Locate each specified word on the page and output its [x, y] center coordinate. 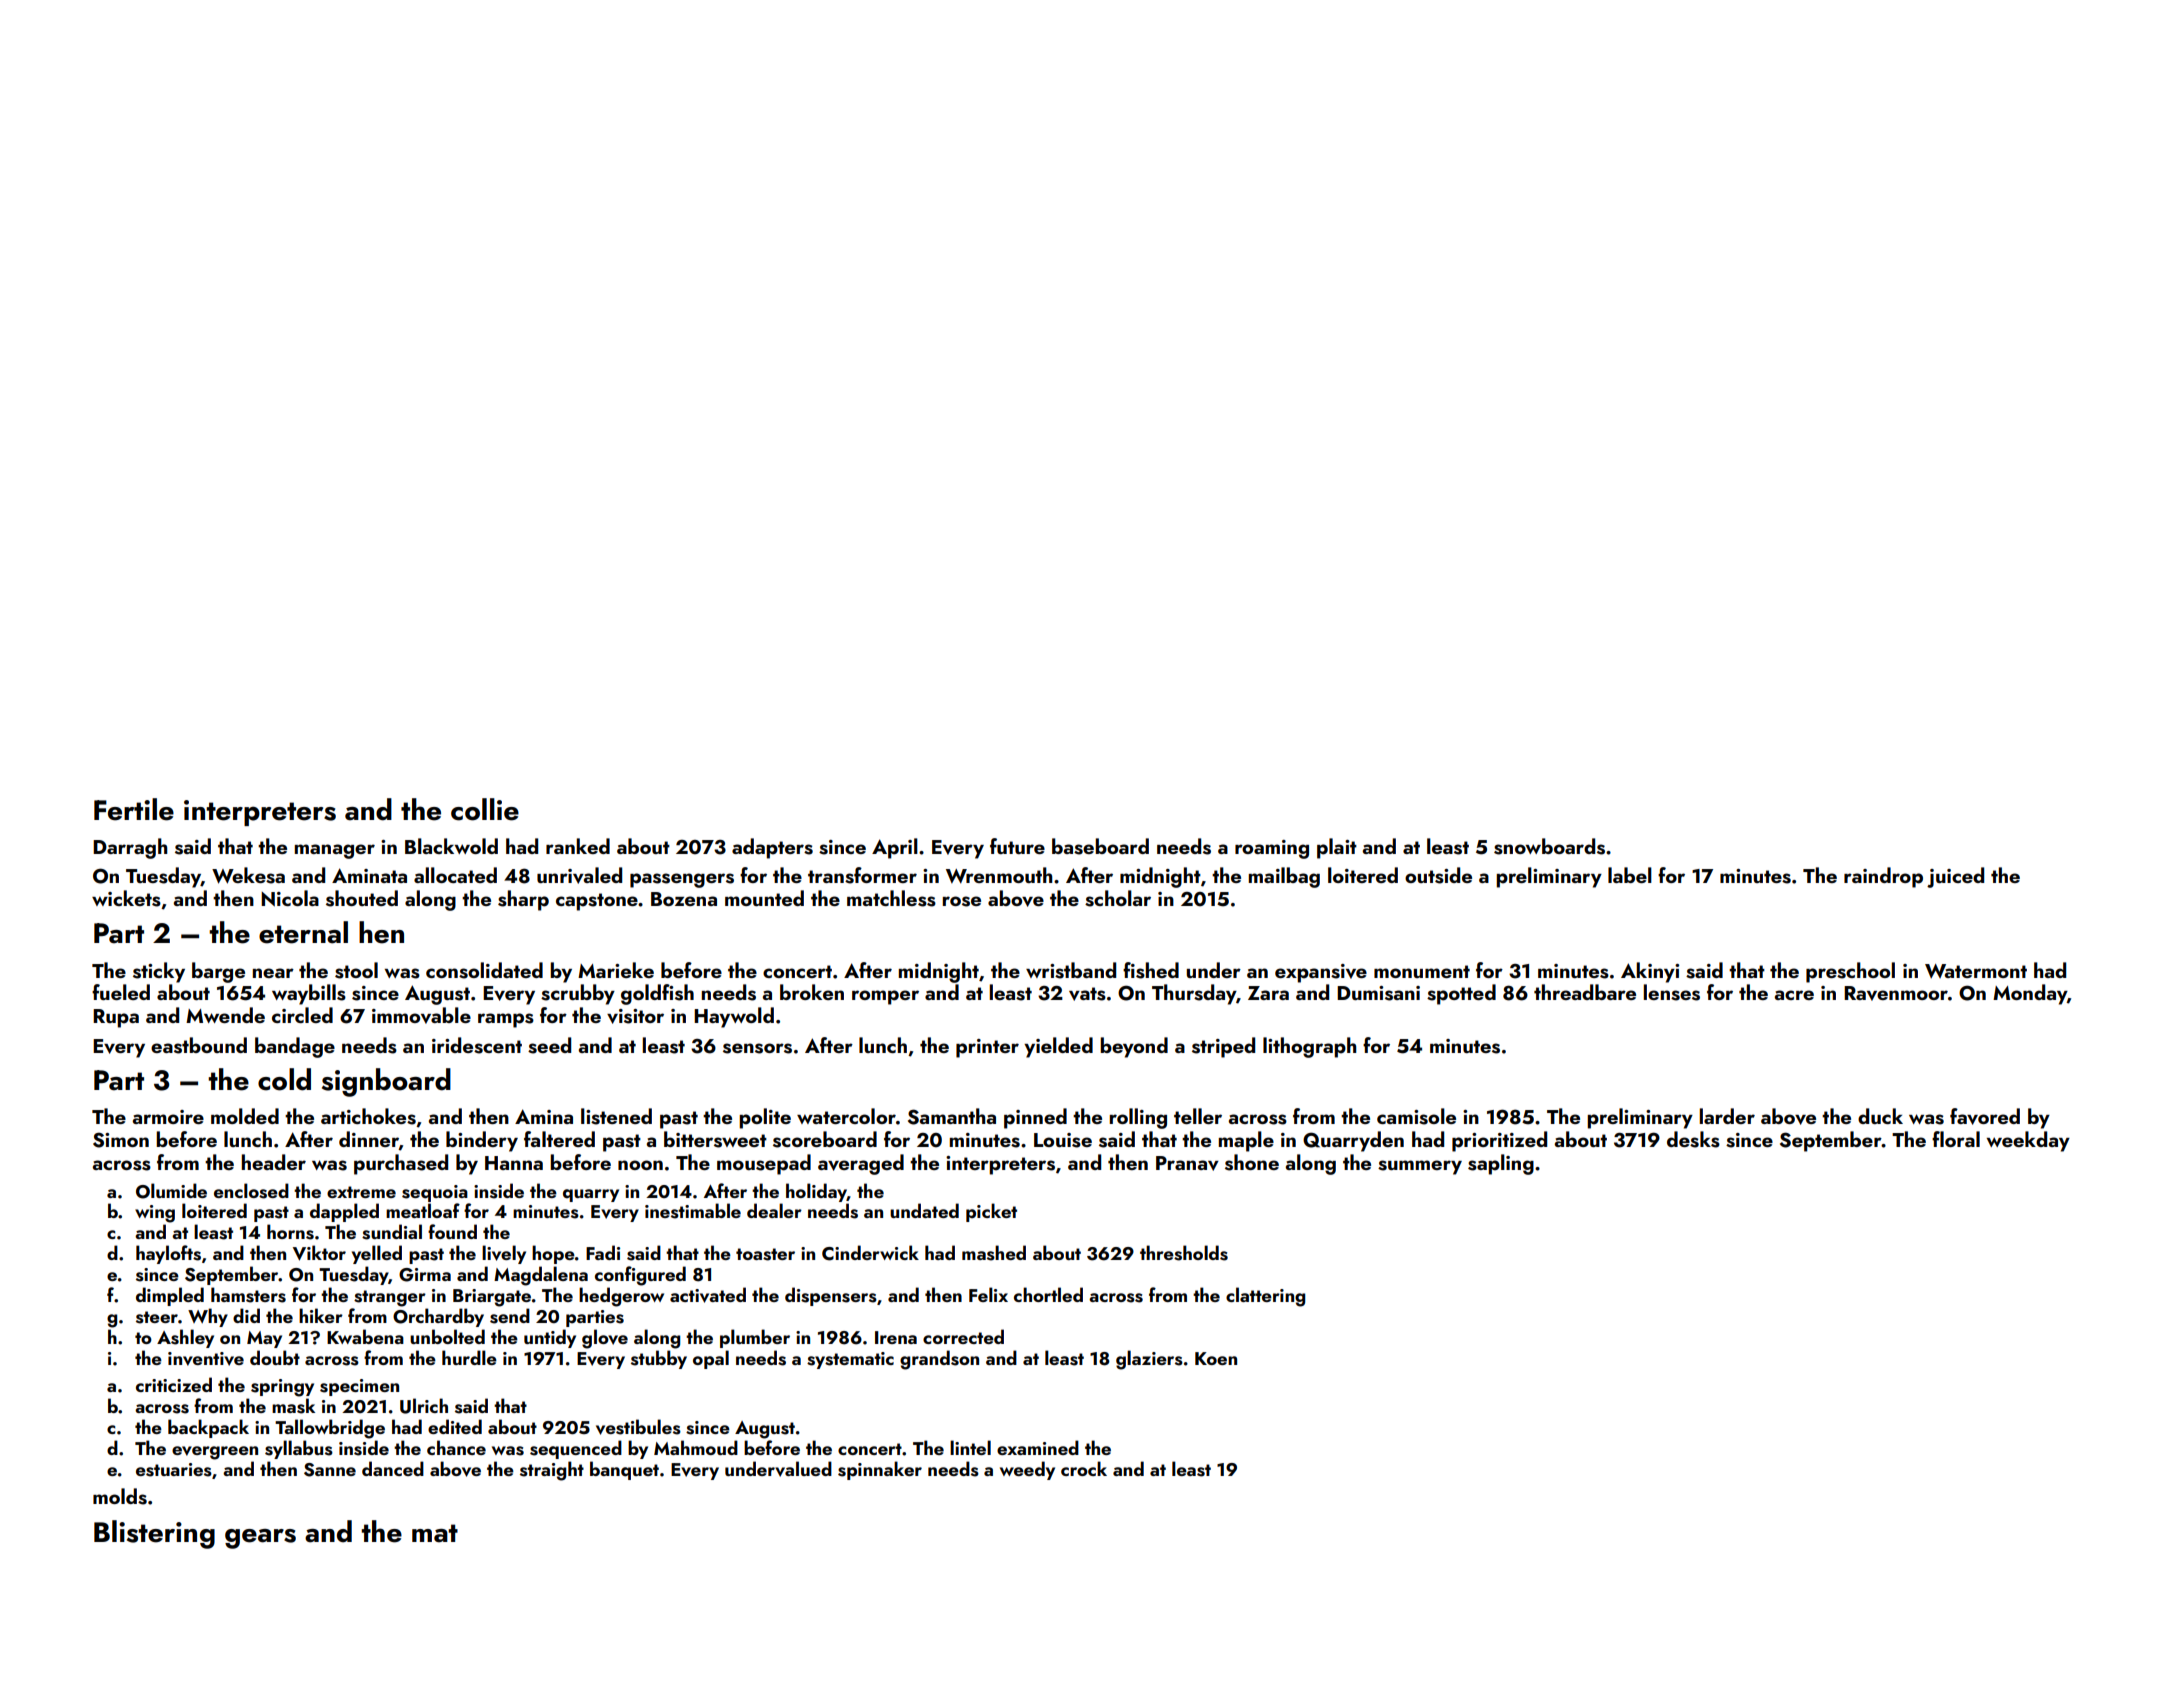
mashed [994, 1253]
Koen [1216, 1358]
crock [1084, 1468]
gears [260, 1539]
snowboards [1549, 846]
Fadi [603, 1252]
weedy [1027, 1470]
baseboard [1100, 846]
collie [485, 809]
